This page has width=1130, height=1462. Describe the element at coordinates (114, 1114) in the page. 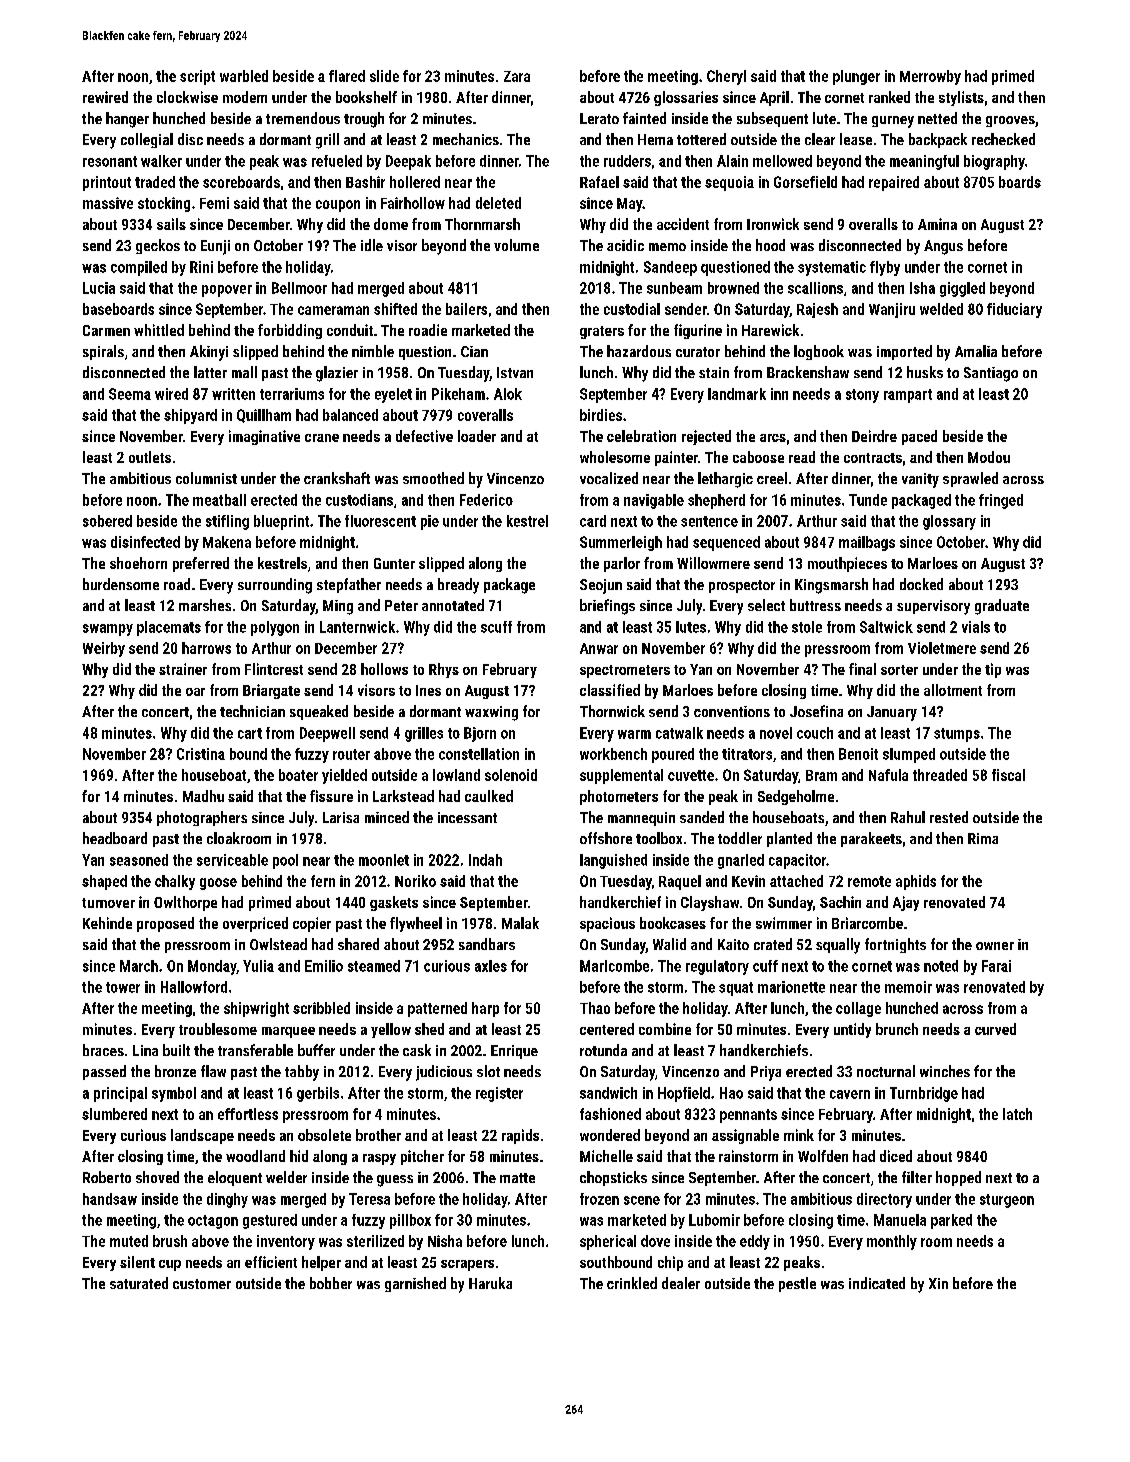

I see `slumbered` at that location.
